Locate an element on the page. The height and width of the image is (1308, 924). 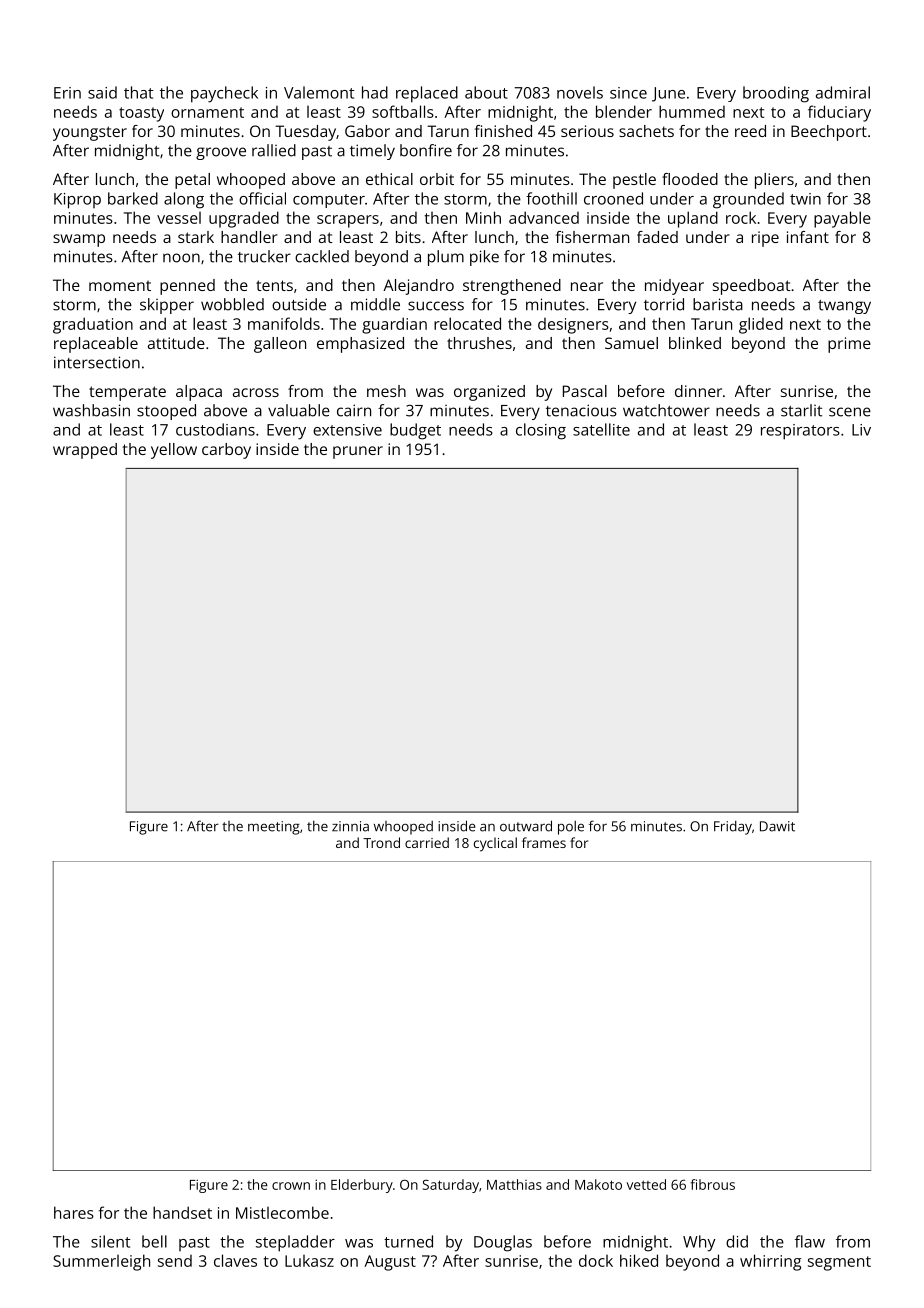
Elderbury is located at coordinates (362, 1186).
